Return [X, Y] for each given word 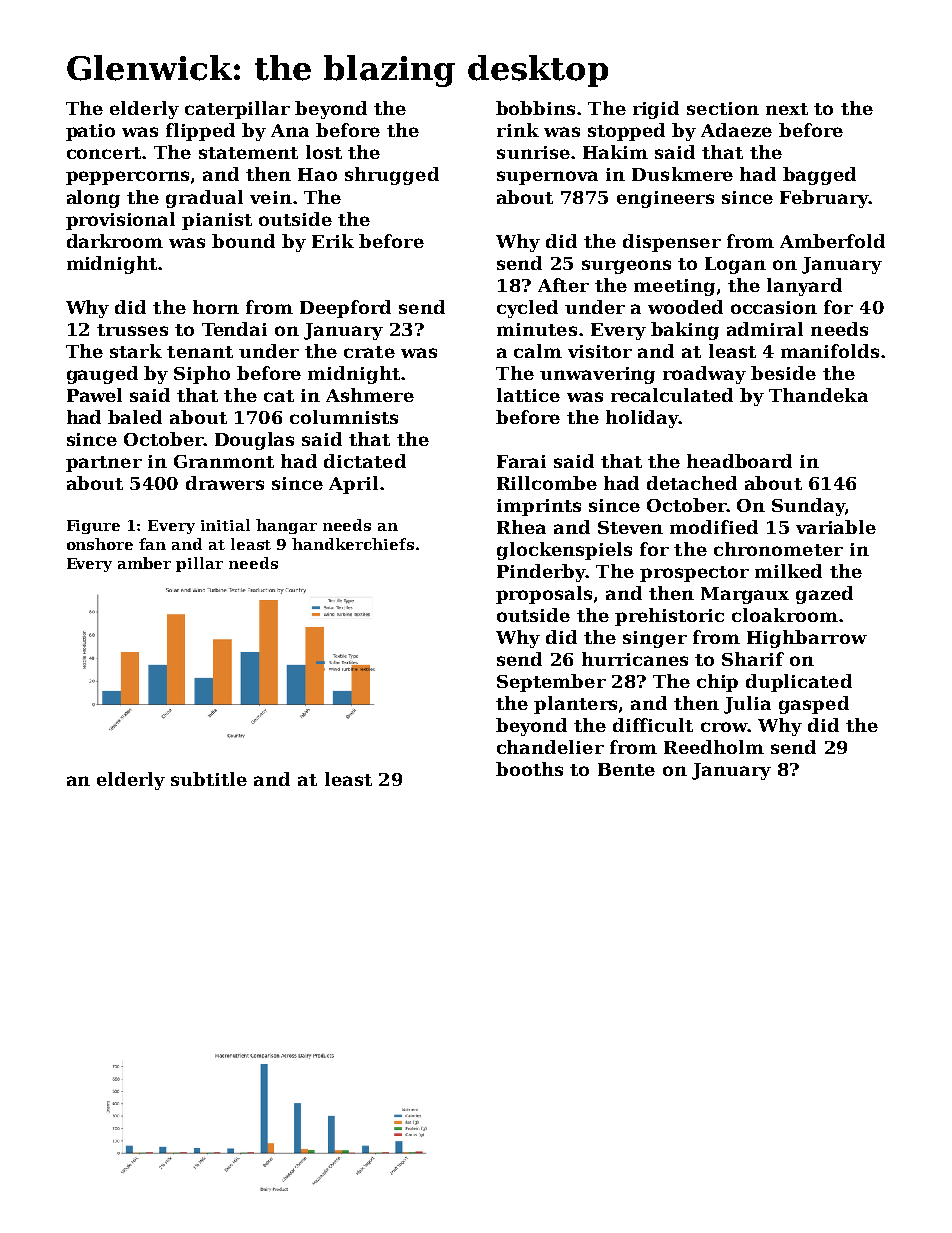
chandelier [550, 747]
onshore [100, 544]
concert [104, 153]
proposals [544, 595]
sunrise [533, 152]
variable [836, 527]
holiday [642, 419]
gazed [824, 595]
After [563, 285]
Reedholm [714, 747]
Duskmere [682, 174]
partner [104, 464]
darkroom [115, 241]
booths [529, 769]
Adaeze [736, 130]
